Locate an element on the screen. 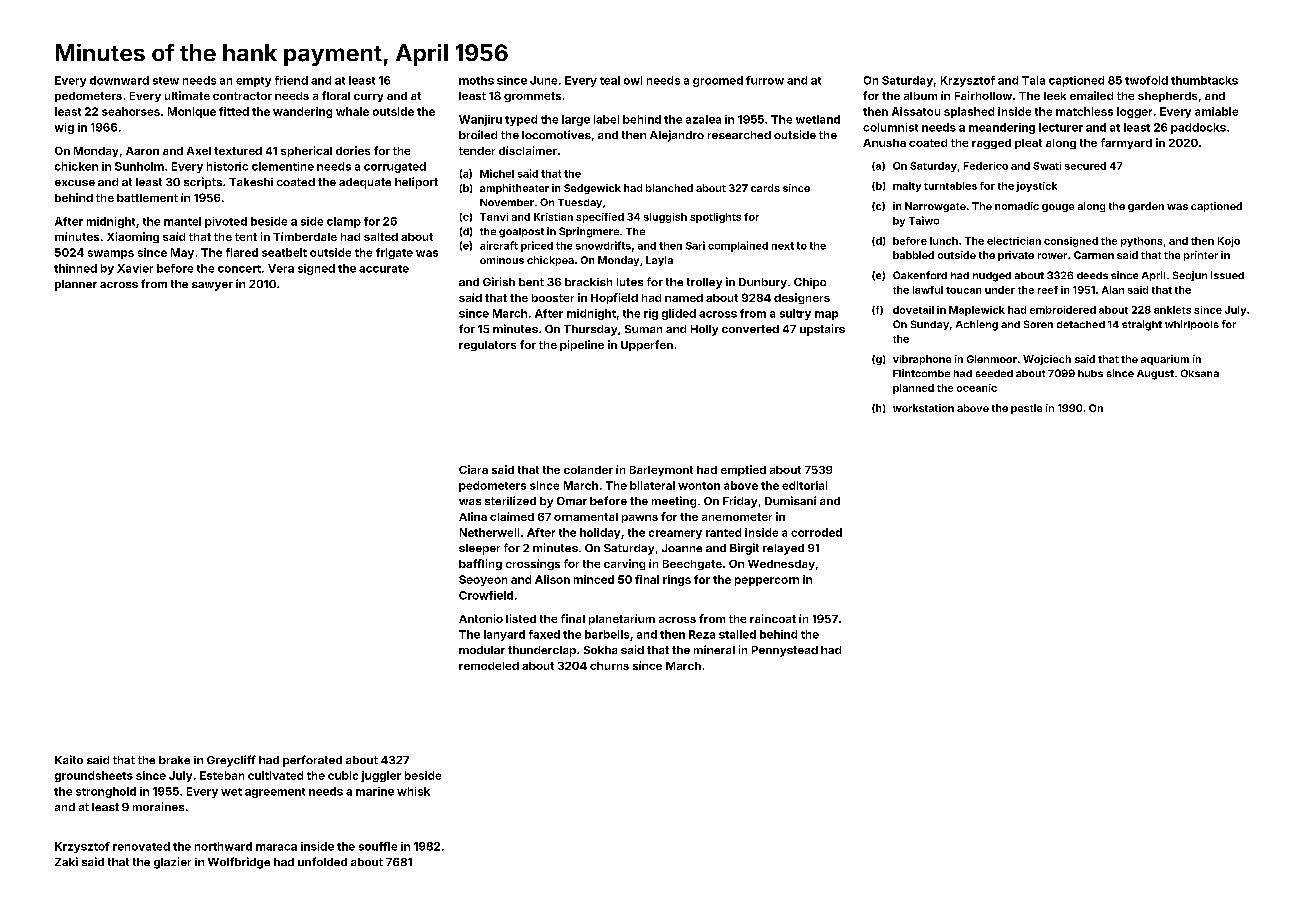 This screenshot has height=924, width=1308. souffle is located at coordinates (378, 846).
